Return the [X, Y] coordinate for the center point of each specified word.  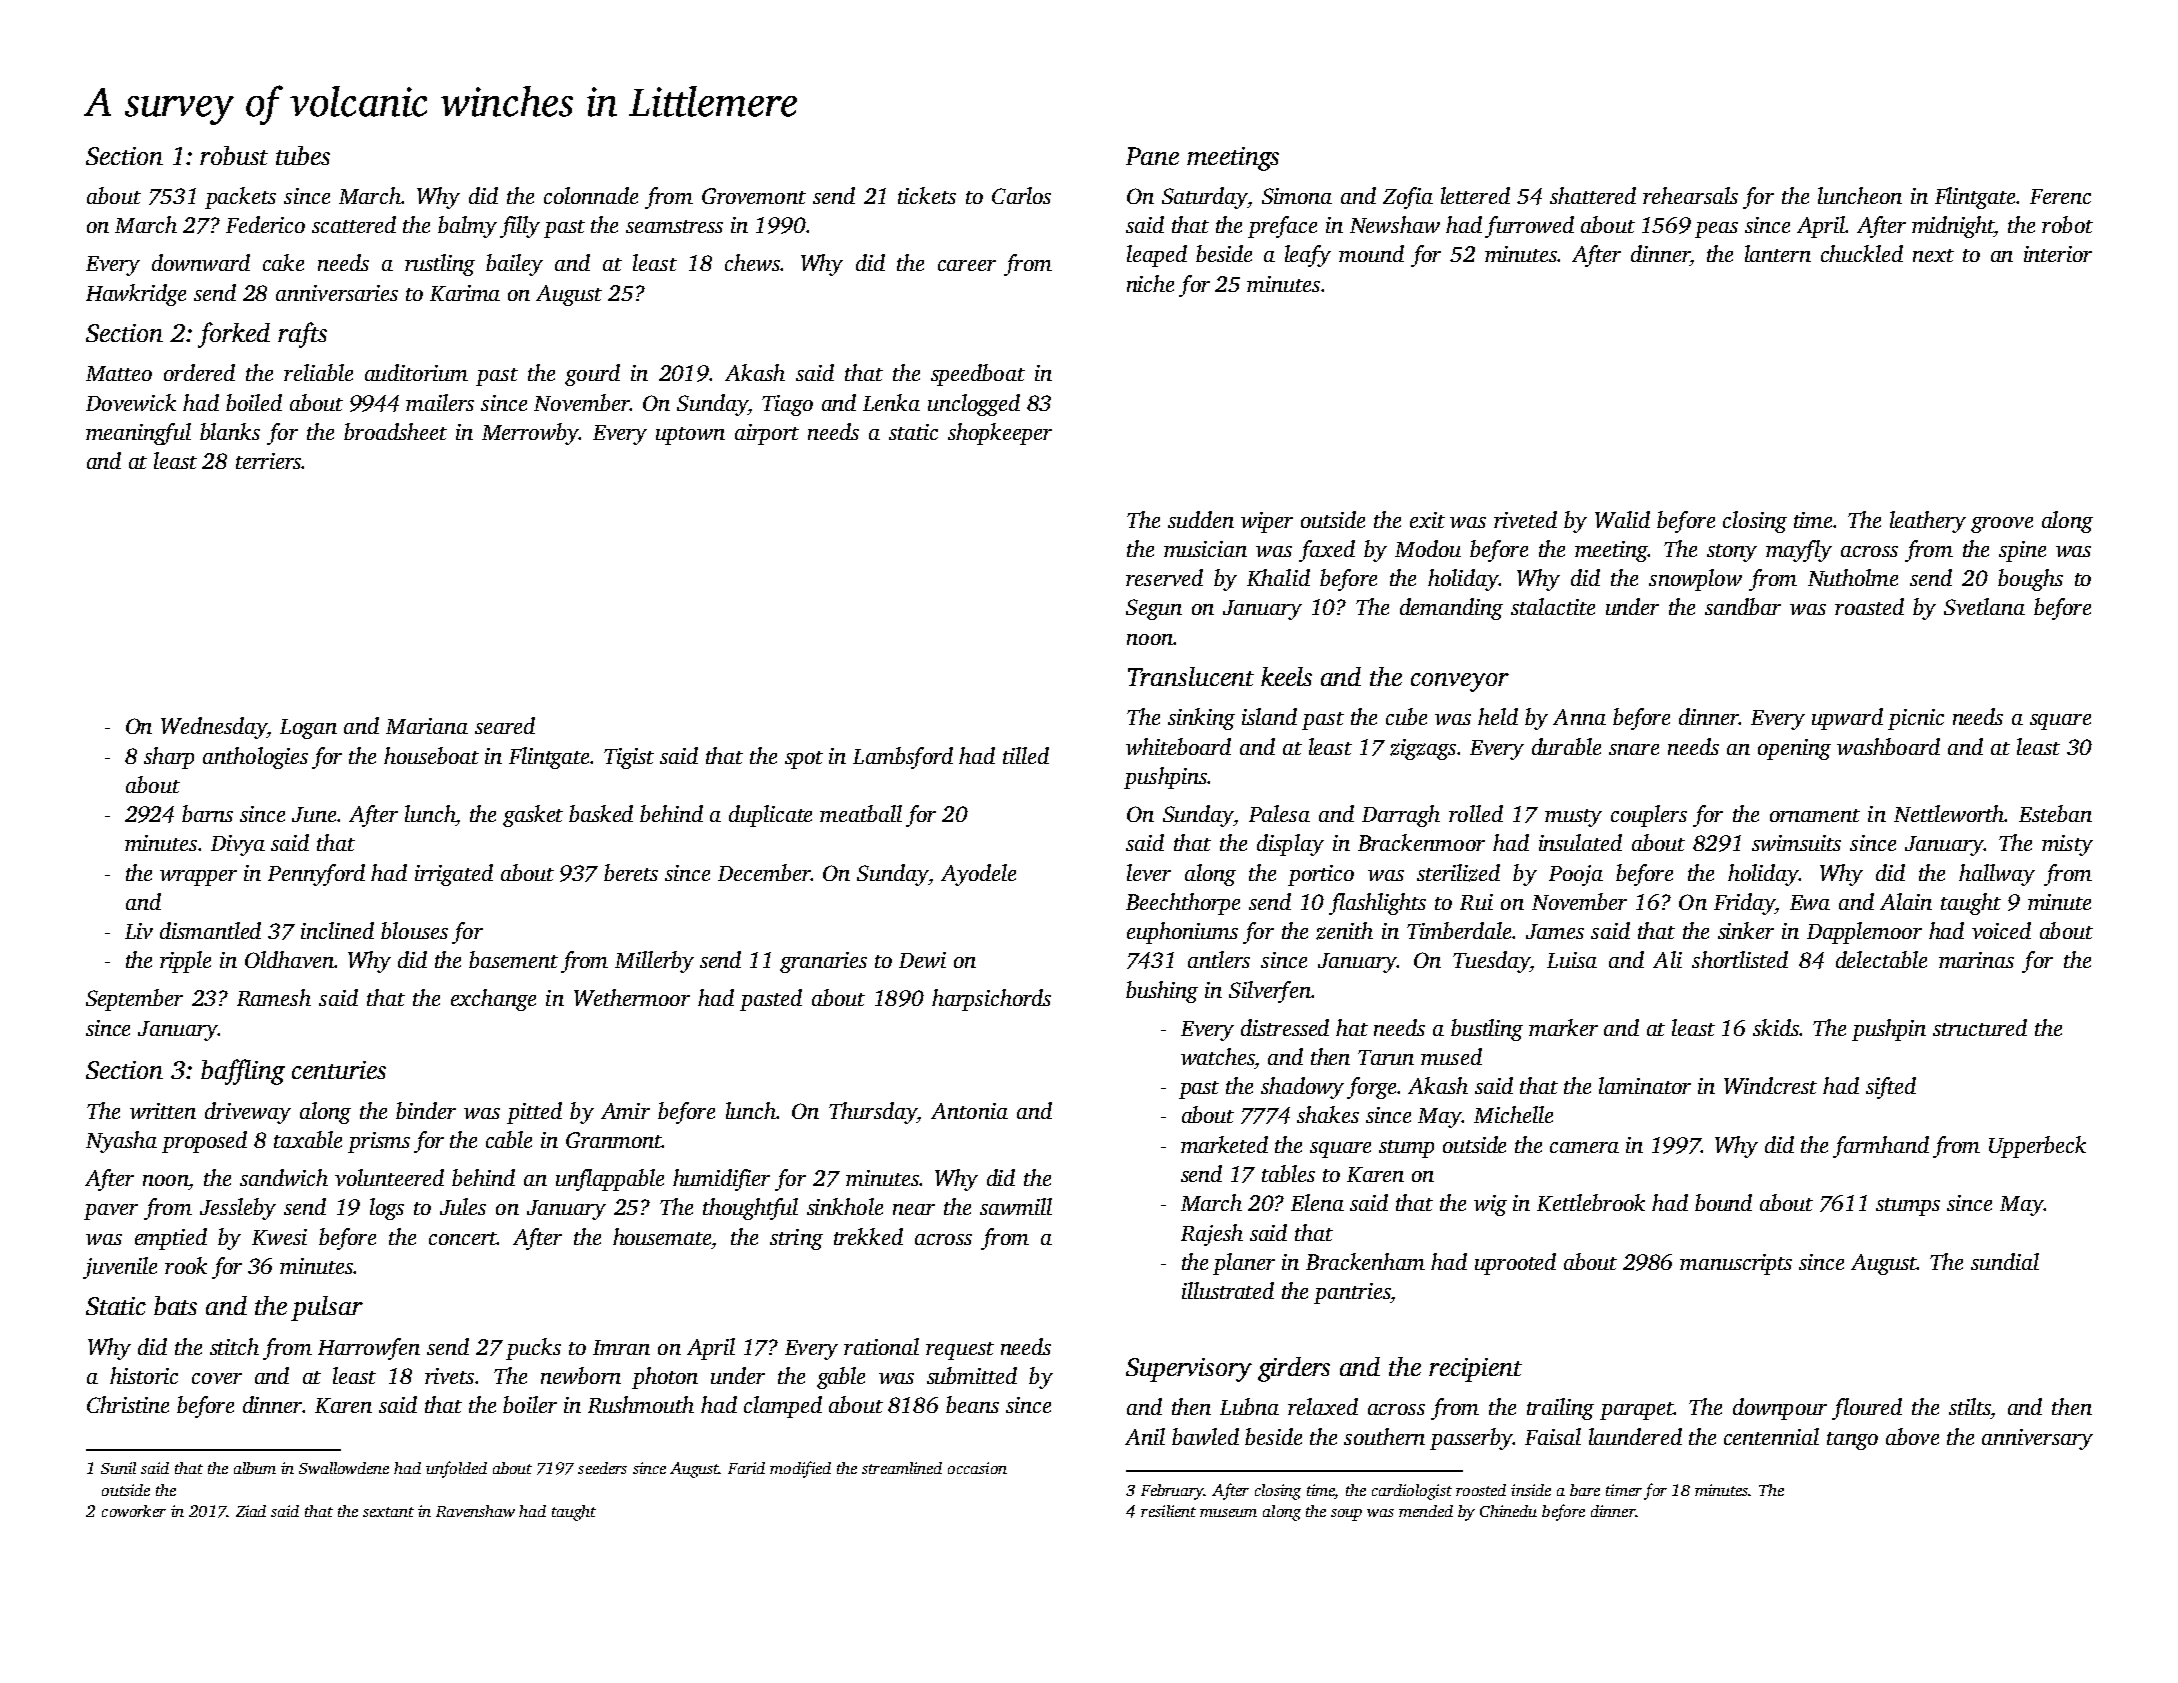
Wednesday [214, 728]
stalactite [1553, 606]
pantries [1352, 1293]
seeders [602, 1468]
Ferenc [2060, 196]
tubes [303, 155]
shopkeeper [1000, 434]
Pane [1152, 156]
